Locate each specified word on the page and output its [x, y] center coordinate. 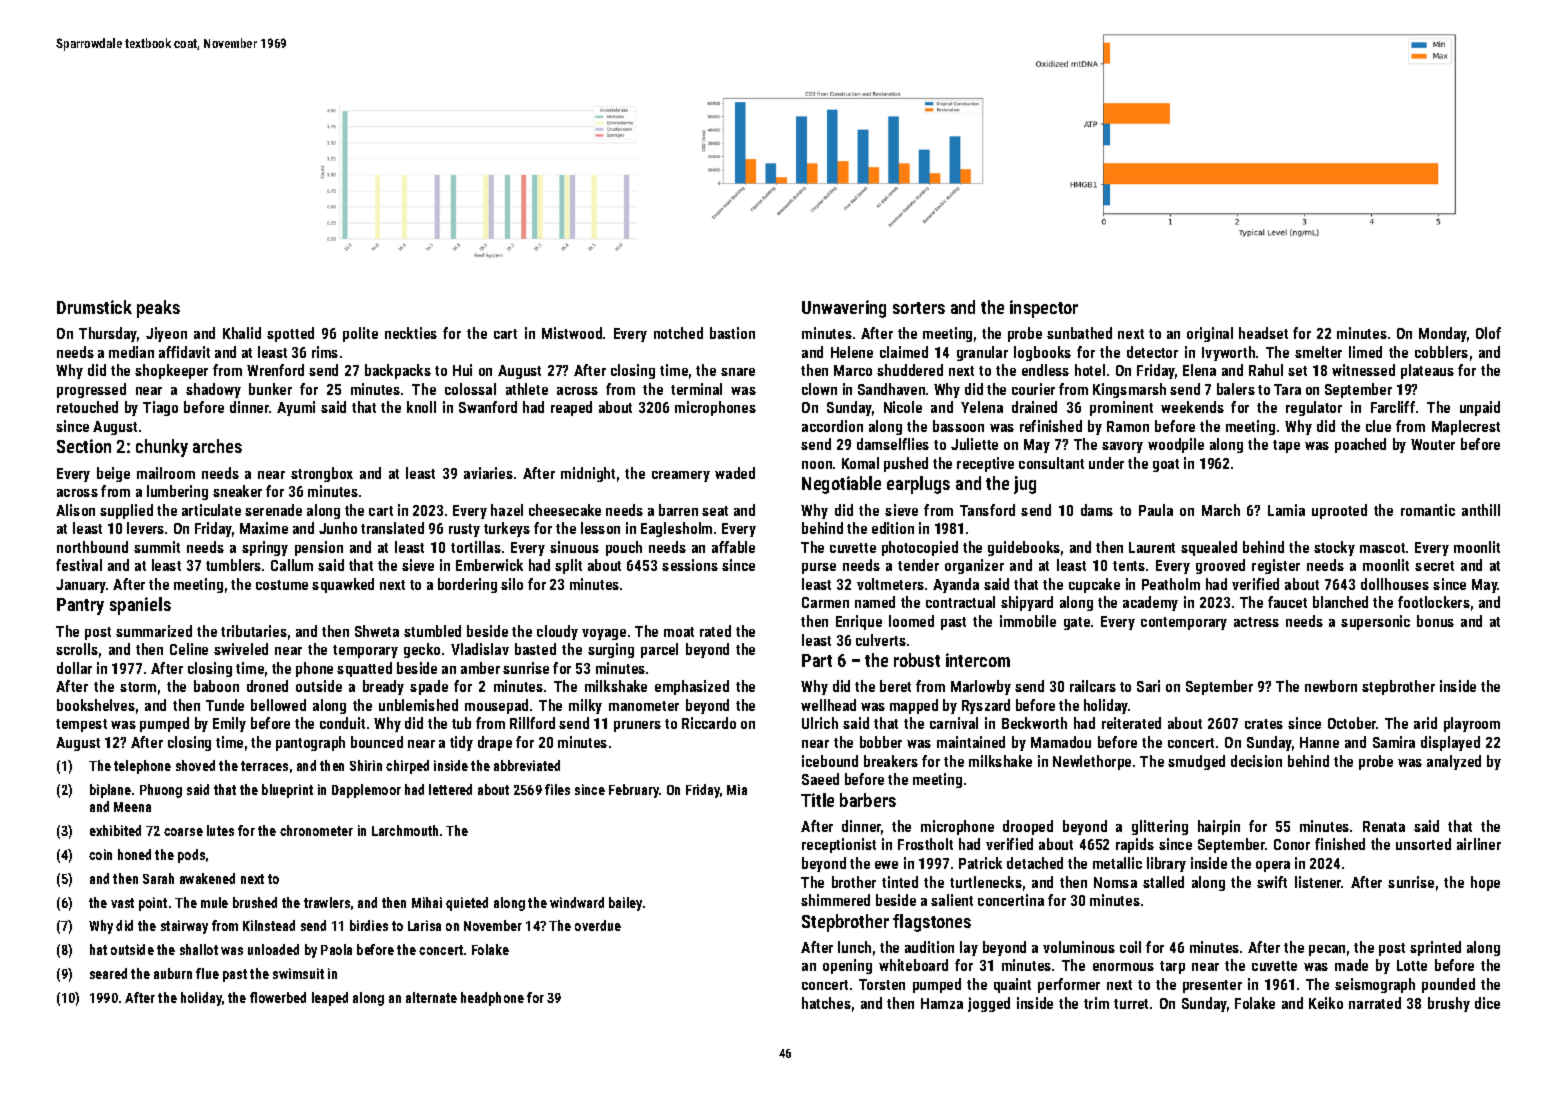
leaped [330, 999]
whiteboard [913, 965]
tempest [81, 725]
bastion [732, 333]
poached [1360, 445]
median [131, 352]
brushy [1449, 1004]
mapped [914, 706]
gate [1077, 623]
